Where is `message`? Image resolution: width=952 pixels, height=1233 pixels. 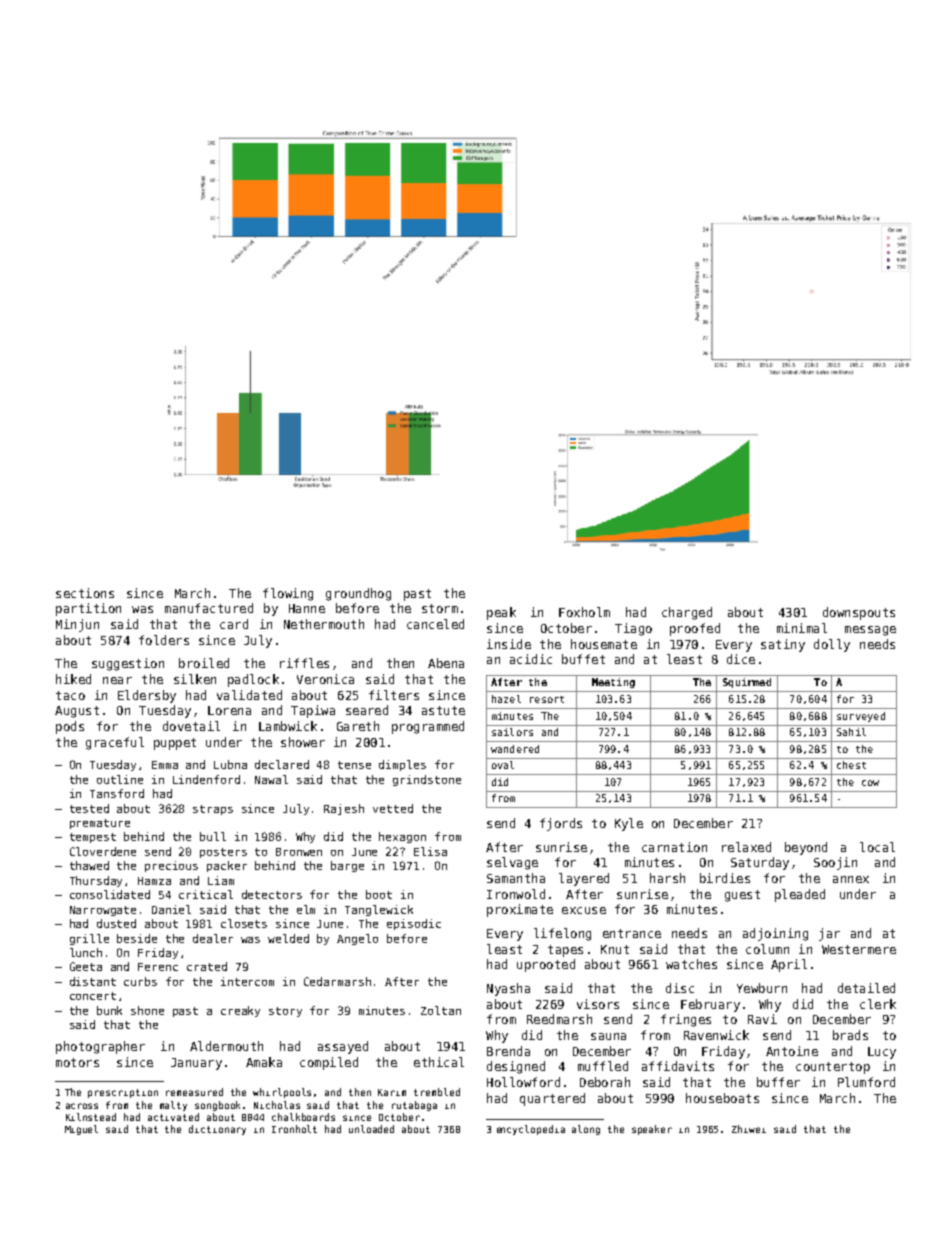
message is located at coordinates (870, 631).
